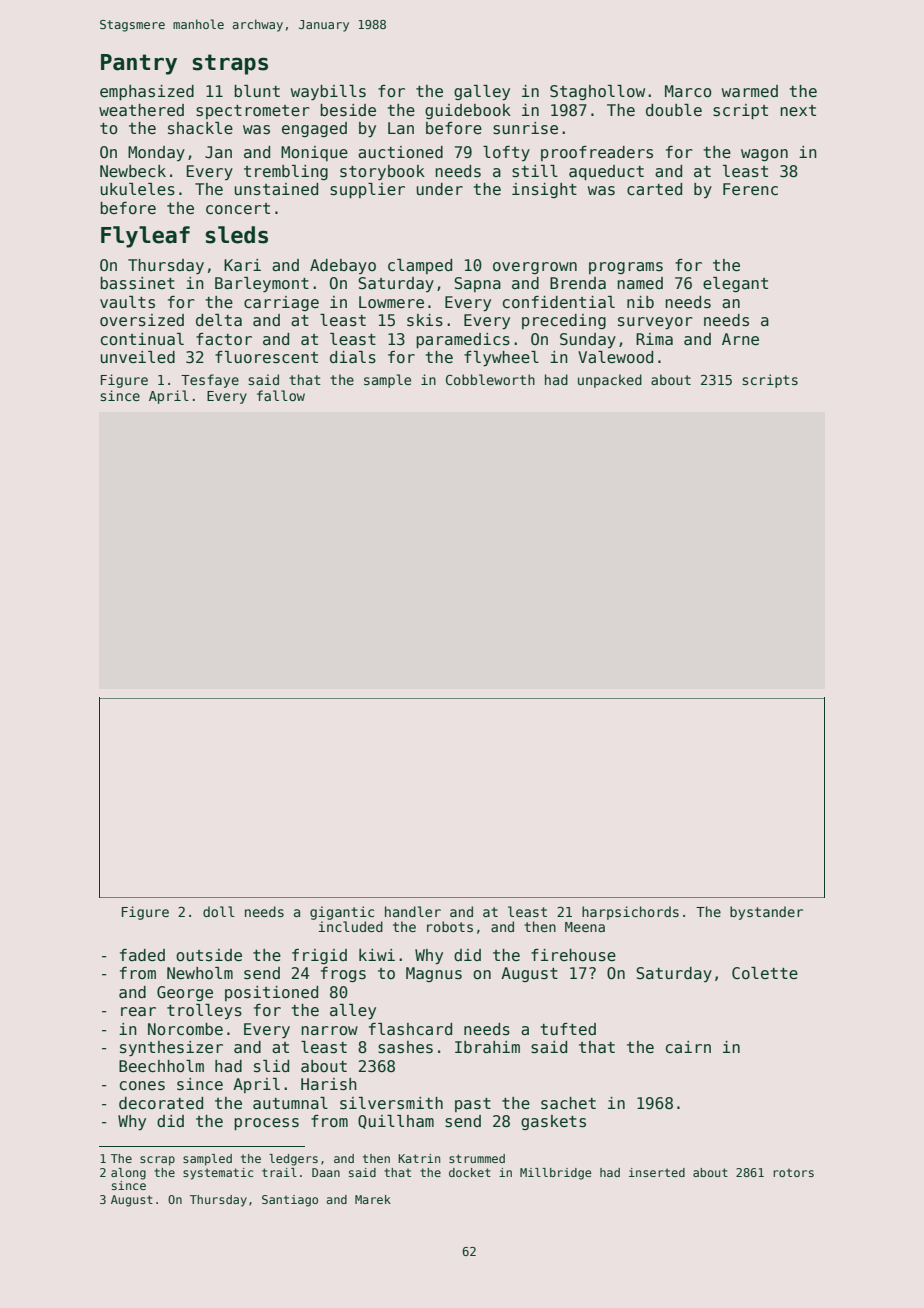 The height and width of the image is (1308, 924). I want to click on doll, so click(219, 911).
